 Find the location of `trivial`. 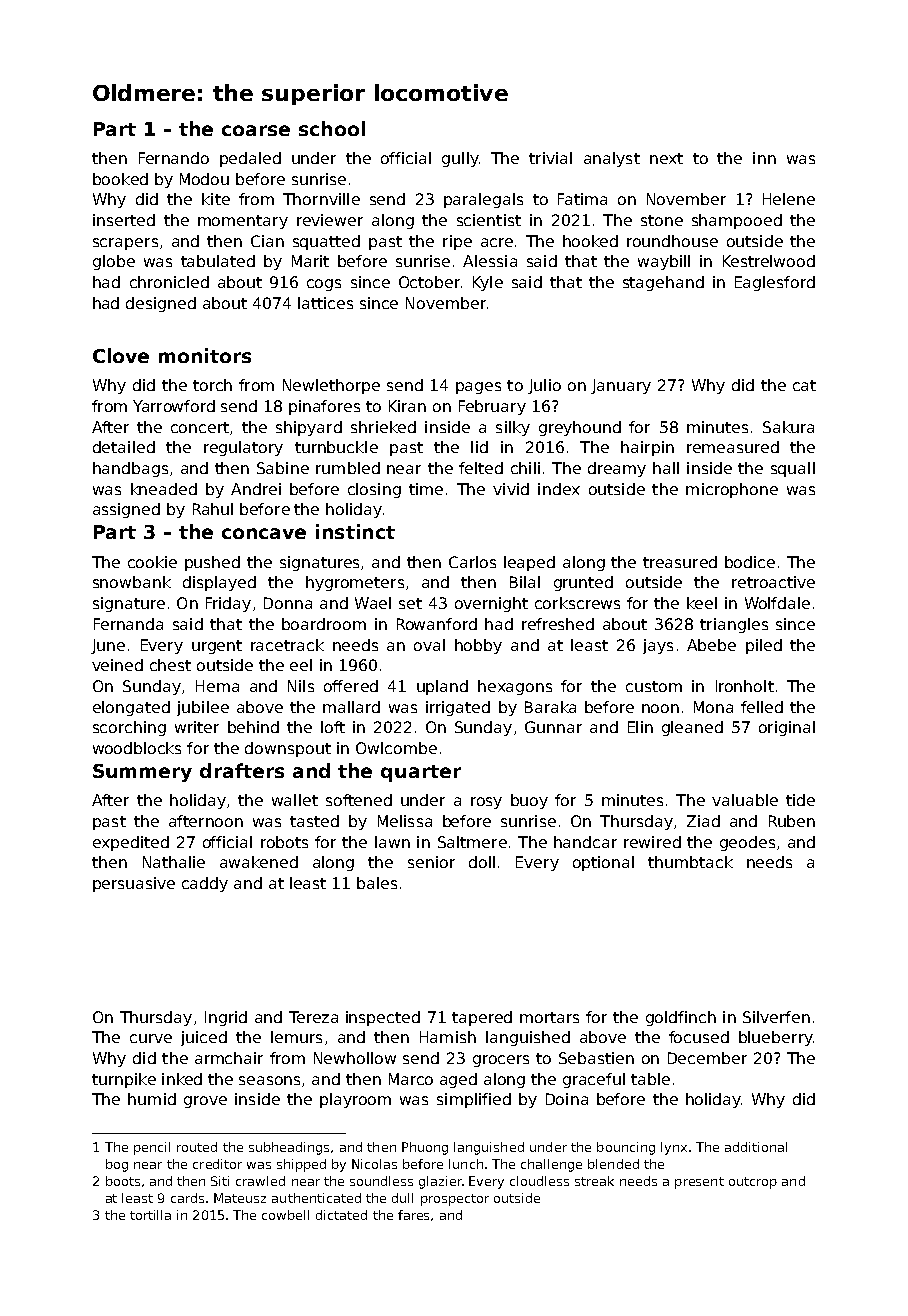

trivial is located at coordinates (550, 158).
